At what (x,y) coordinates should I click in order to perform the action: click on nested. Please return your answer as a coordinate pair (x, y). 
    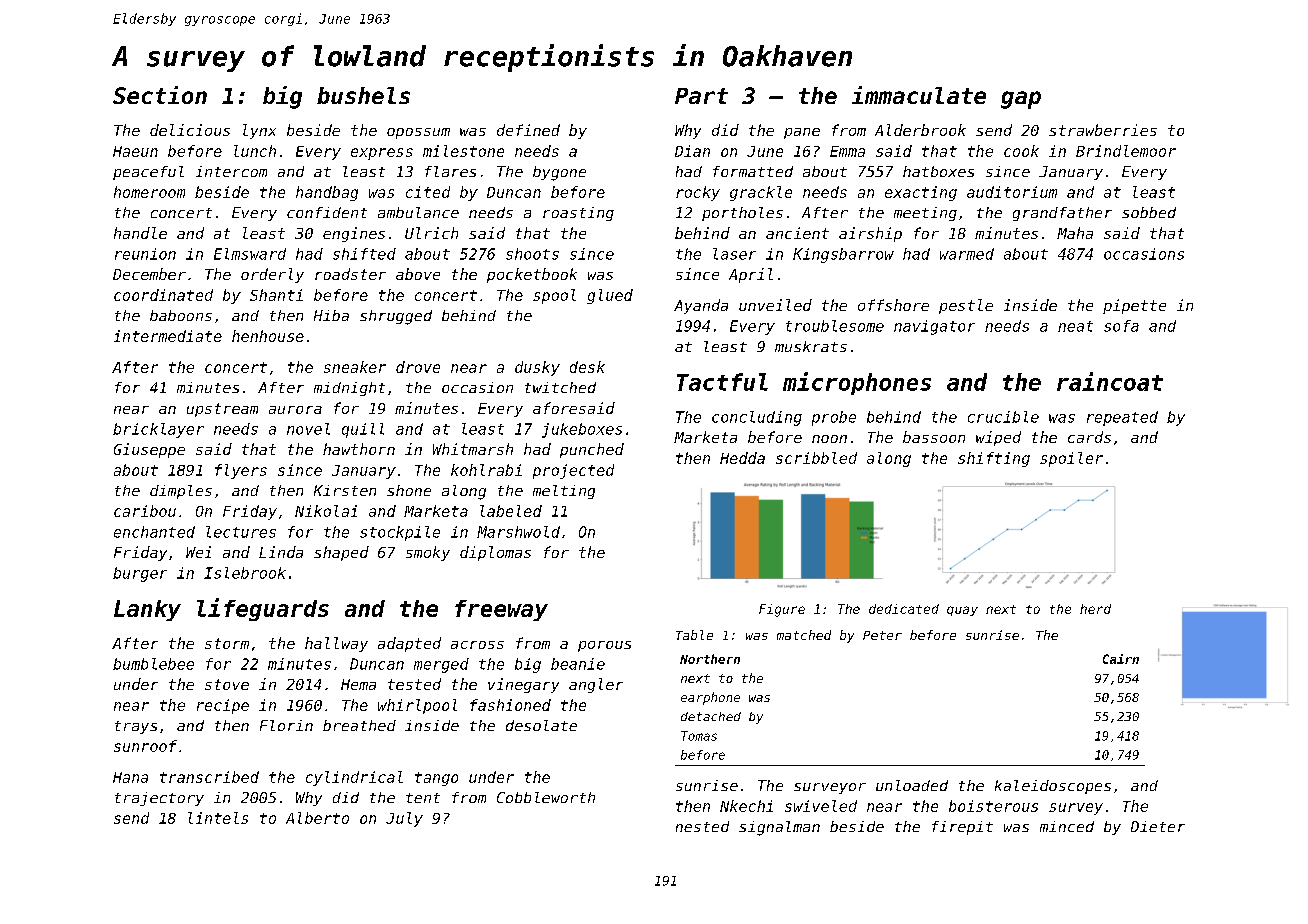
    Looking at the image, I should click on (702, 826).
